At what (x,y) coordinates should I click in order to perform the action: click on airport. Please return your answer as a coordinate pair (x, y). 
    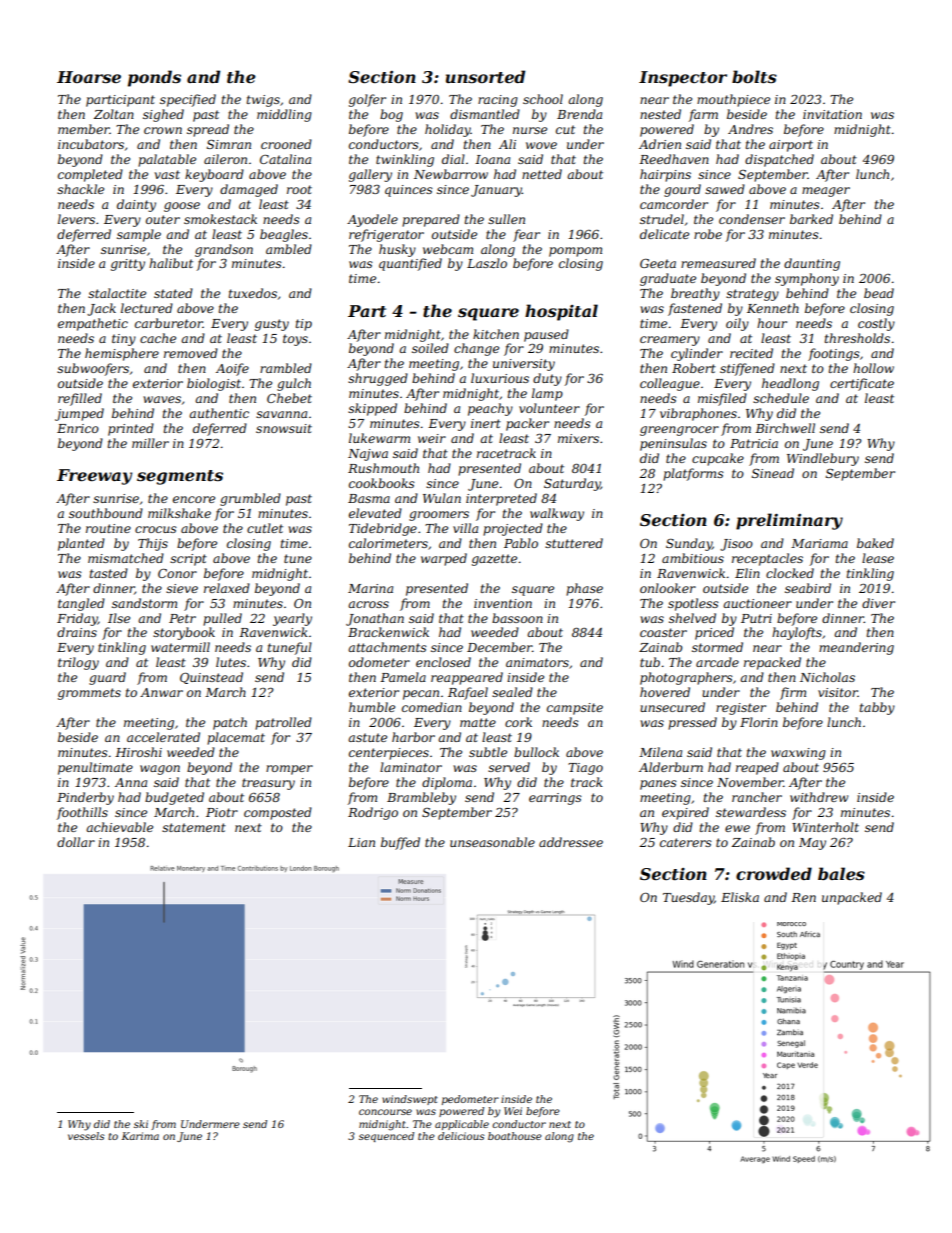
    Looking at the image, I should click on (791, 146).
